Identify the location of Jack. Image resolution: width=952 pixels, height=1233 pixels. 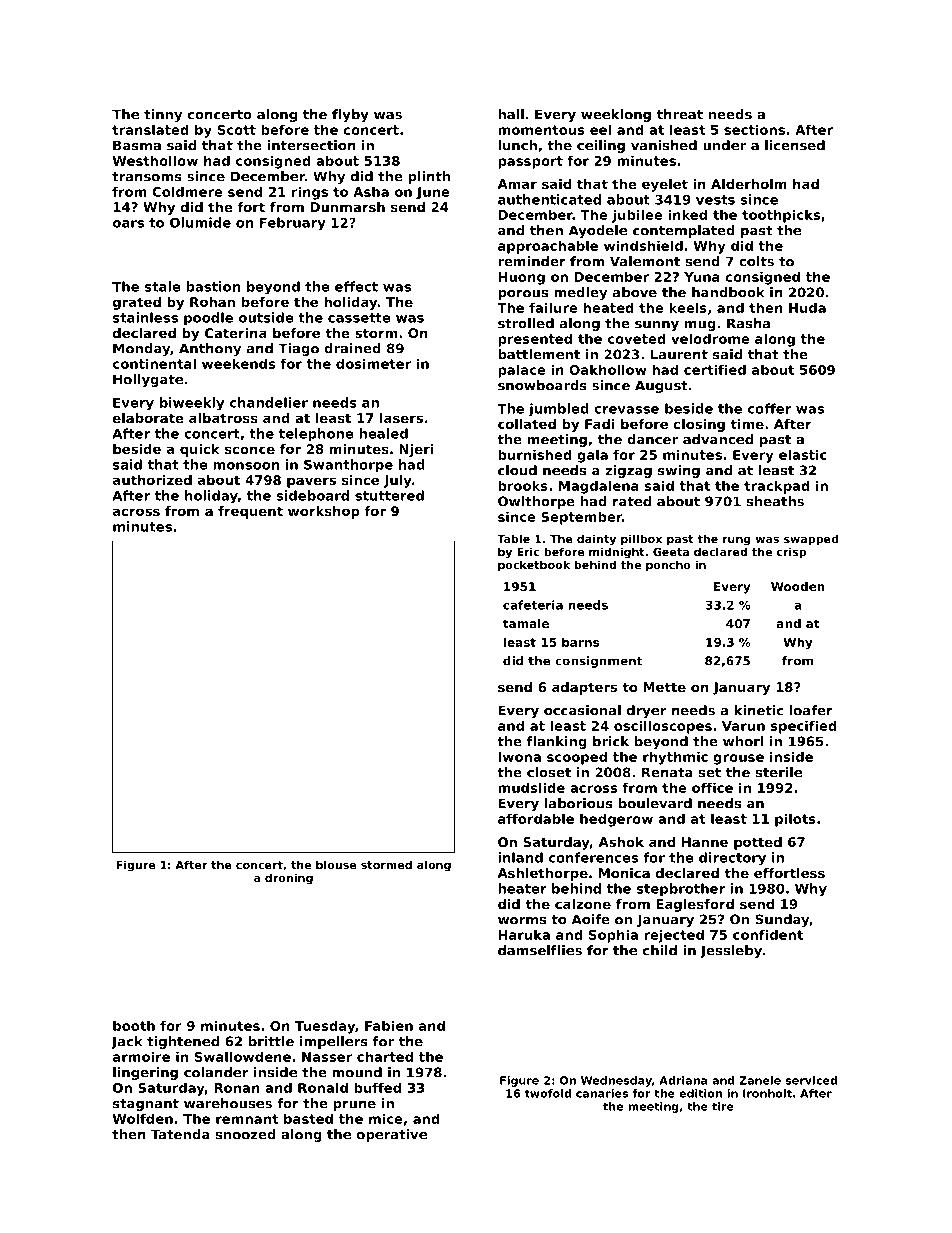
(127, 1042).
